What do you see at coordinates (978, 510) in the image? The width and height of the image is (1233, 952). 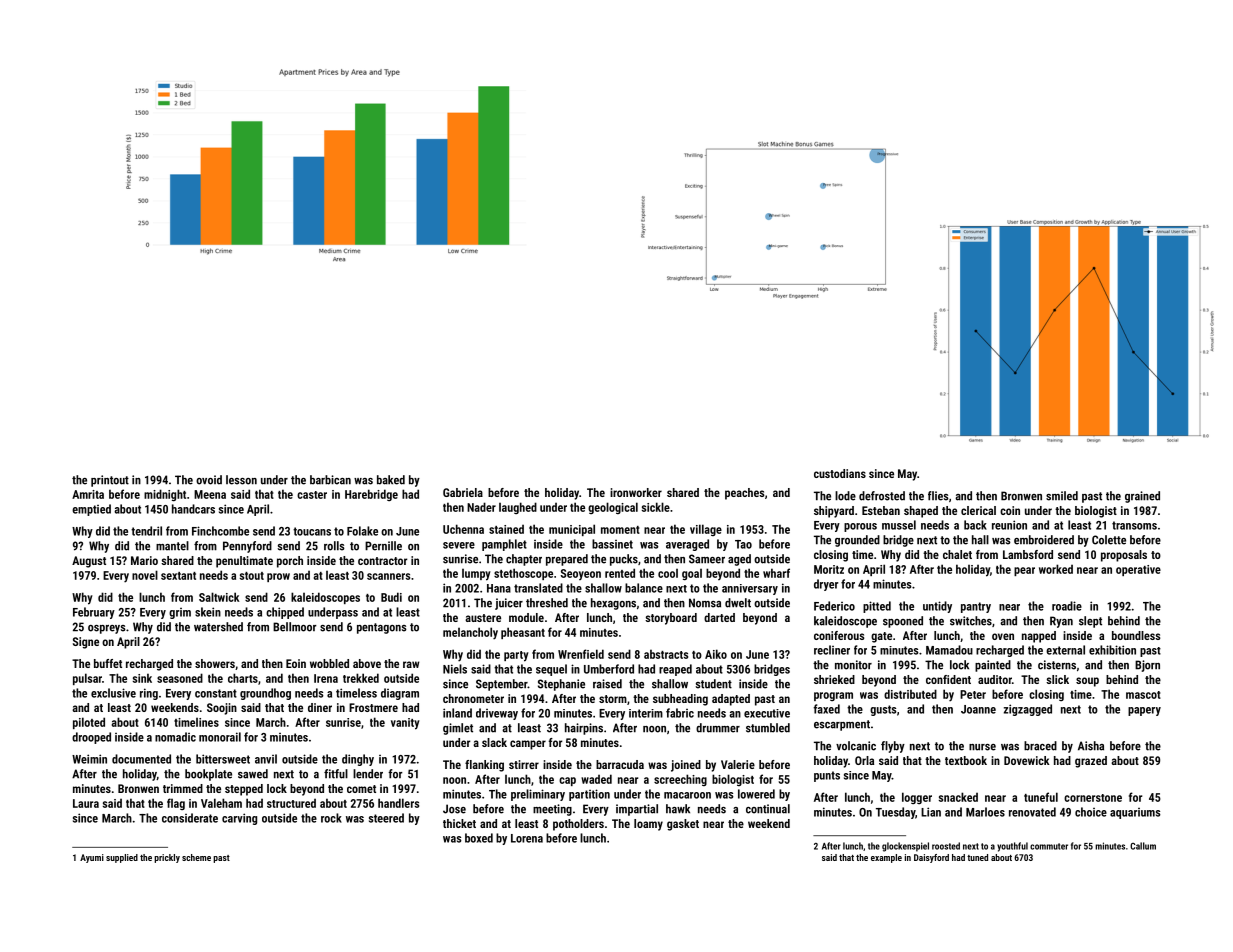 I see `clerical` at bounding box center [978, 510].
